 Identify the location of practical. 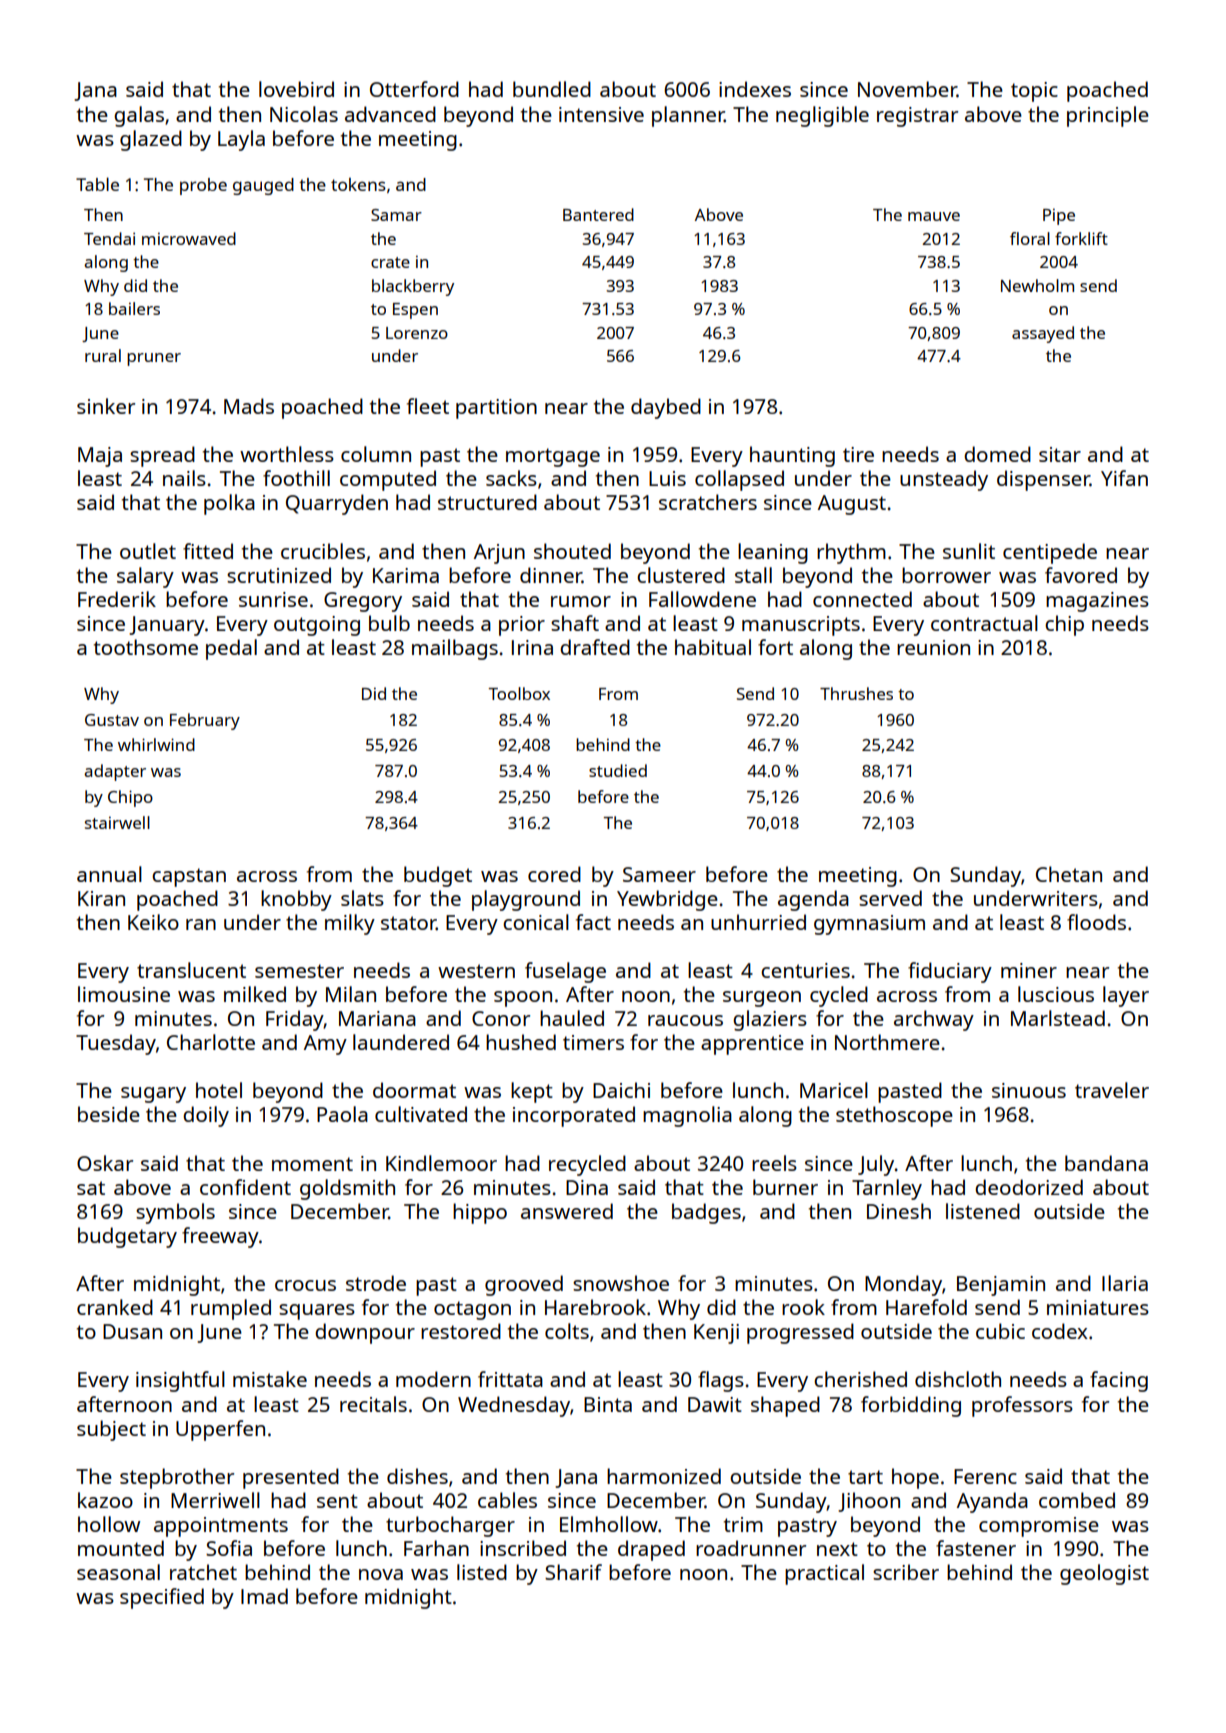
(824, 1574).
